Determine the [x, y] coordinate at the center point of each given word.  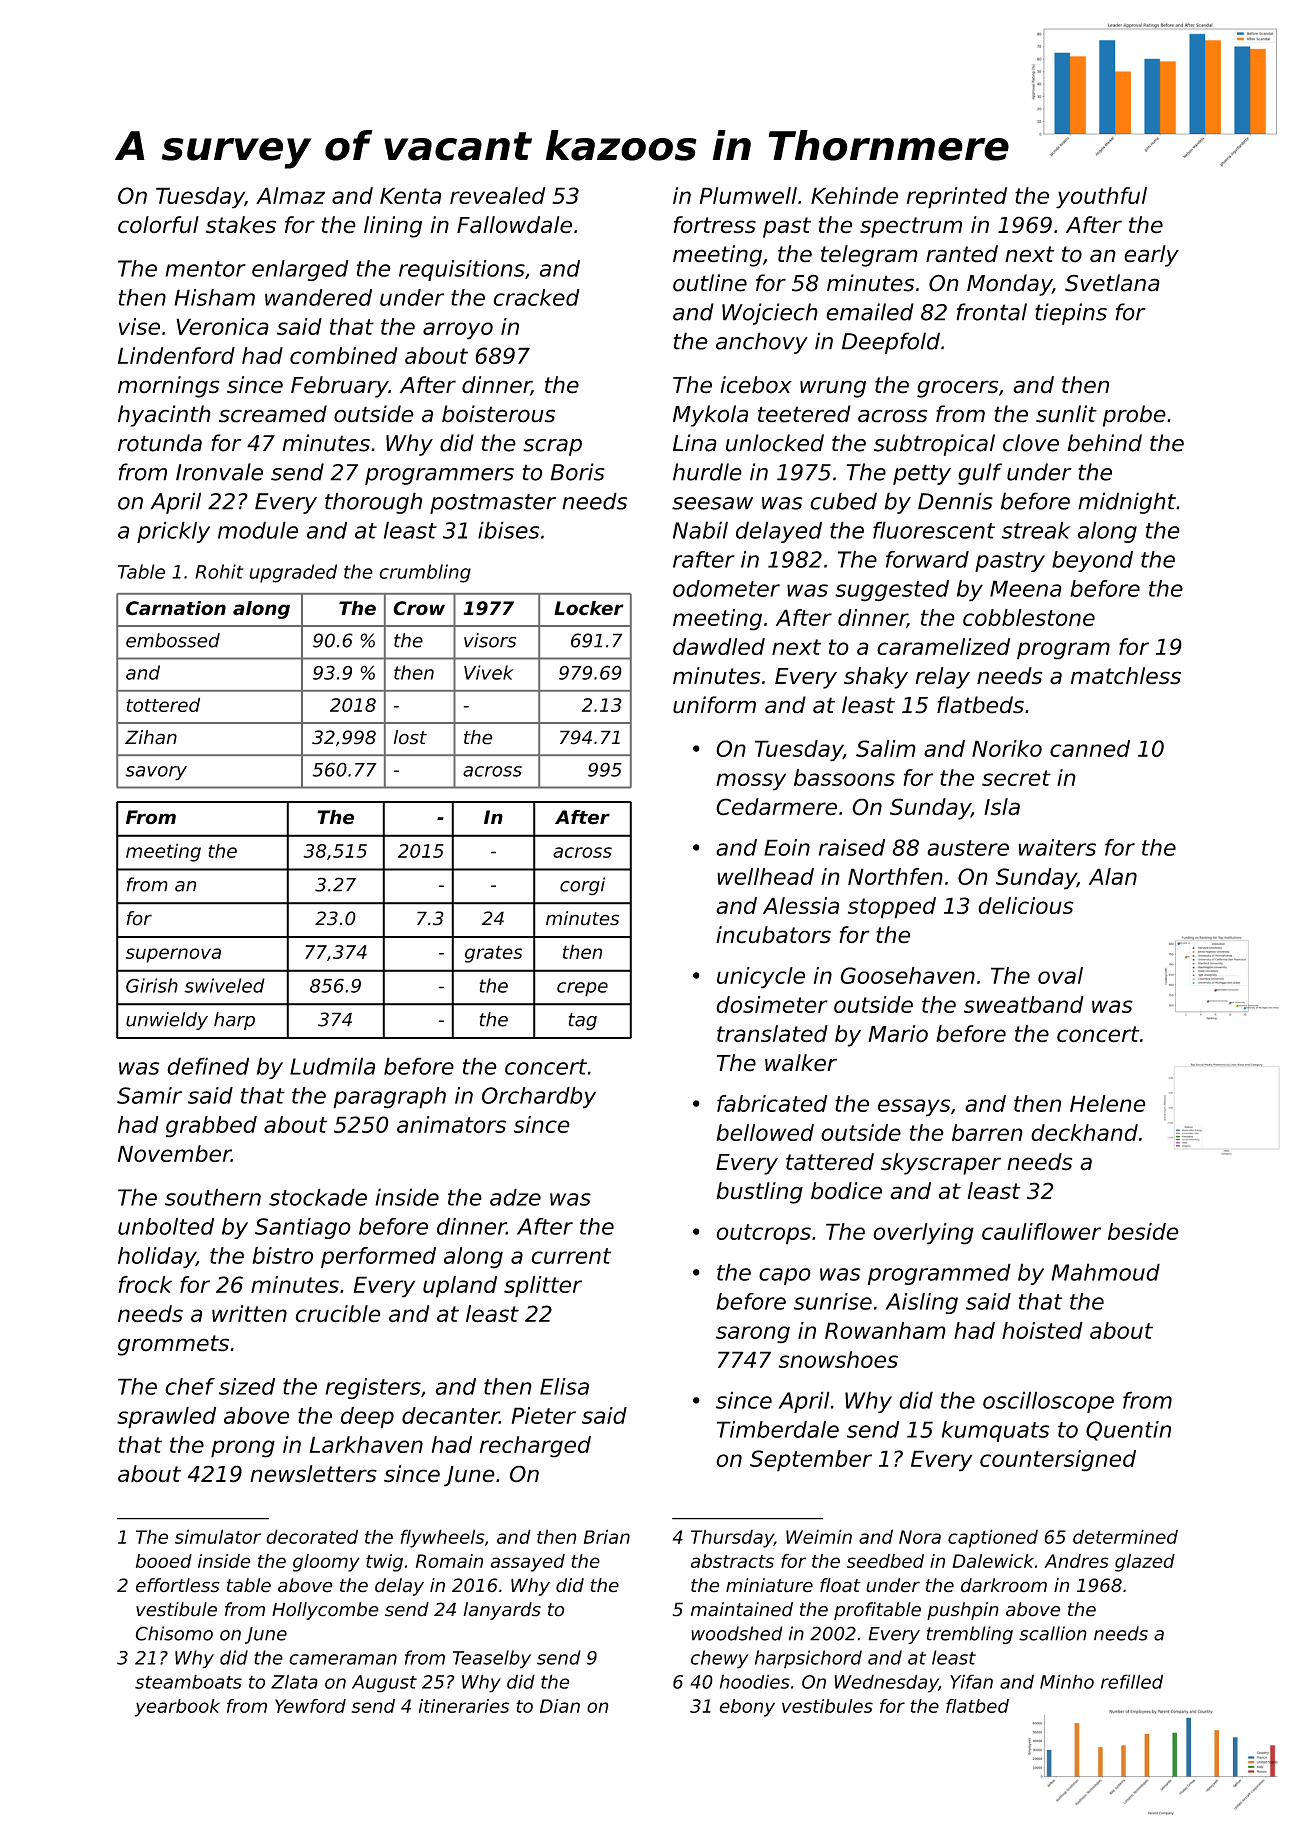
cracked [536, 297]
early [1151, 256]
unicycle [761, 978]
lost [410, 737]
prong [243, 1449]
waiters [1057, 847]
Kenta [410, 195]
